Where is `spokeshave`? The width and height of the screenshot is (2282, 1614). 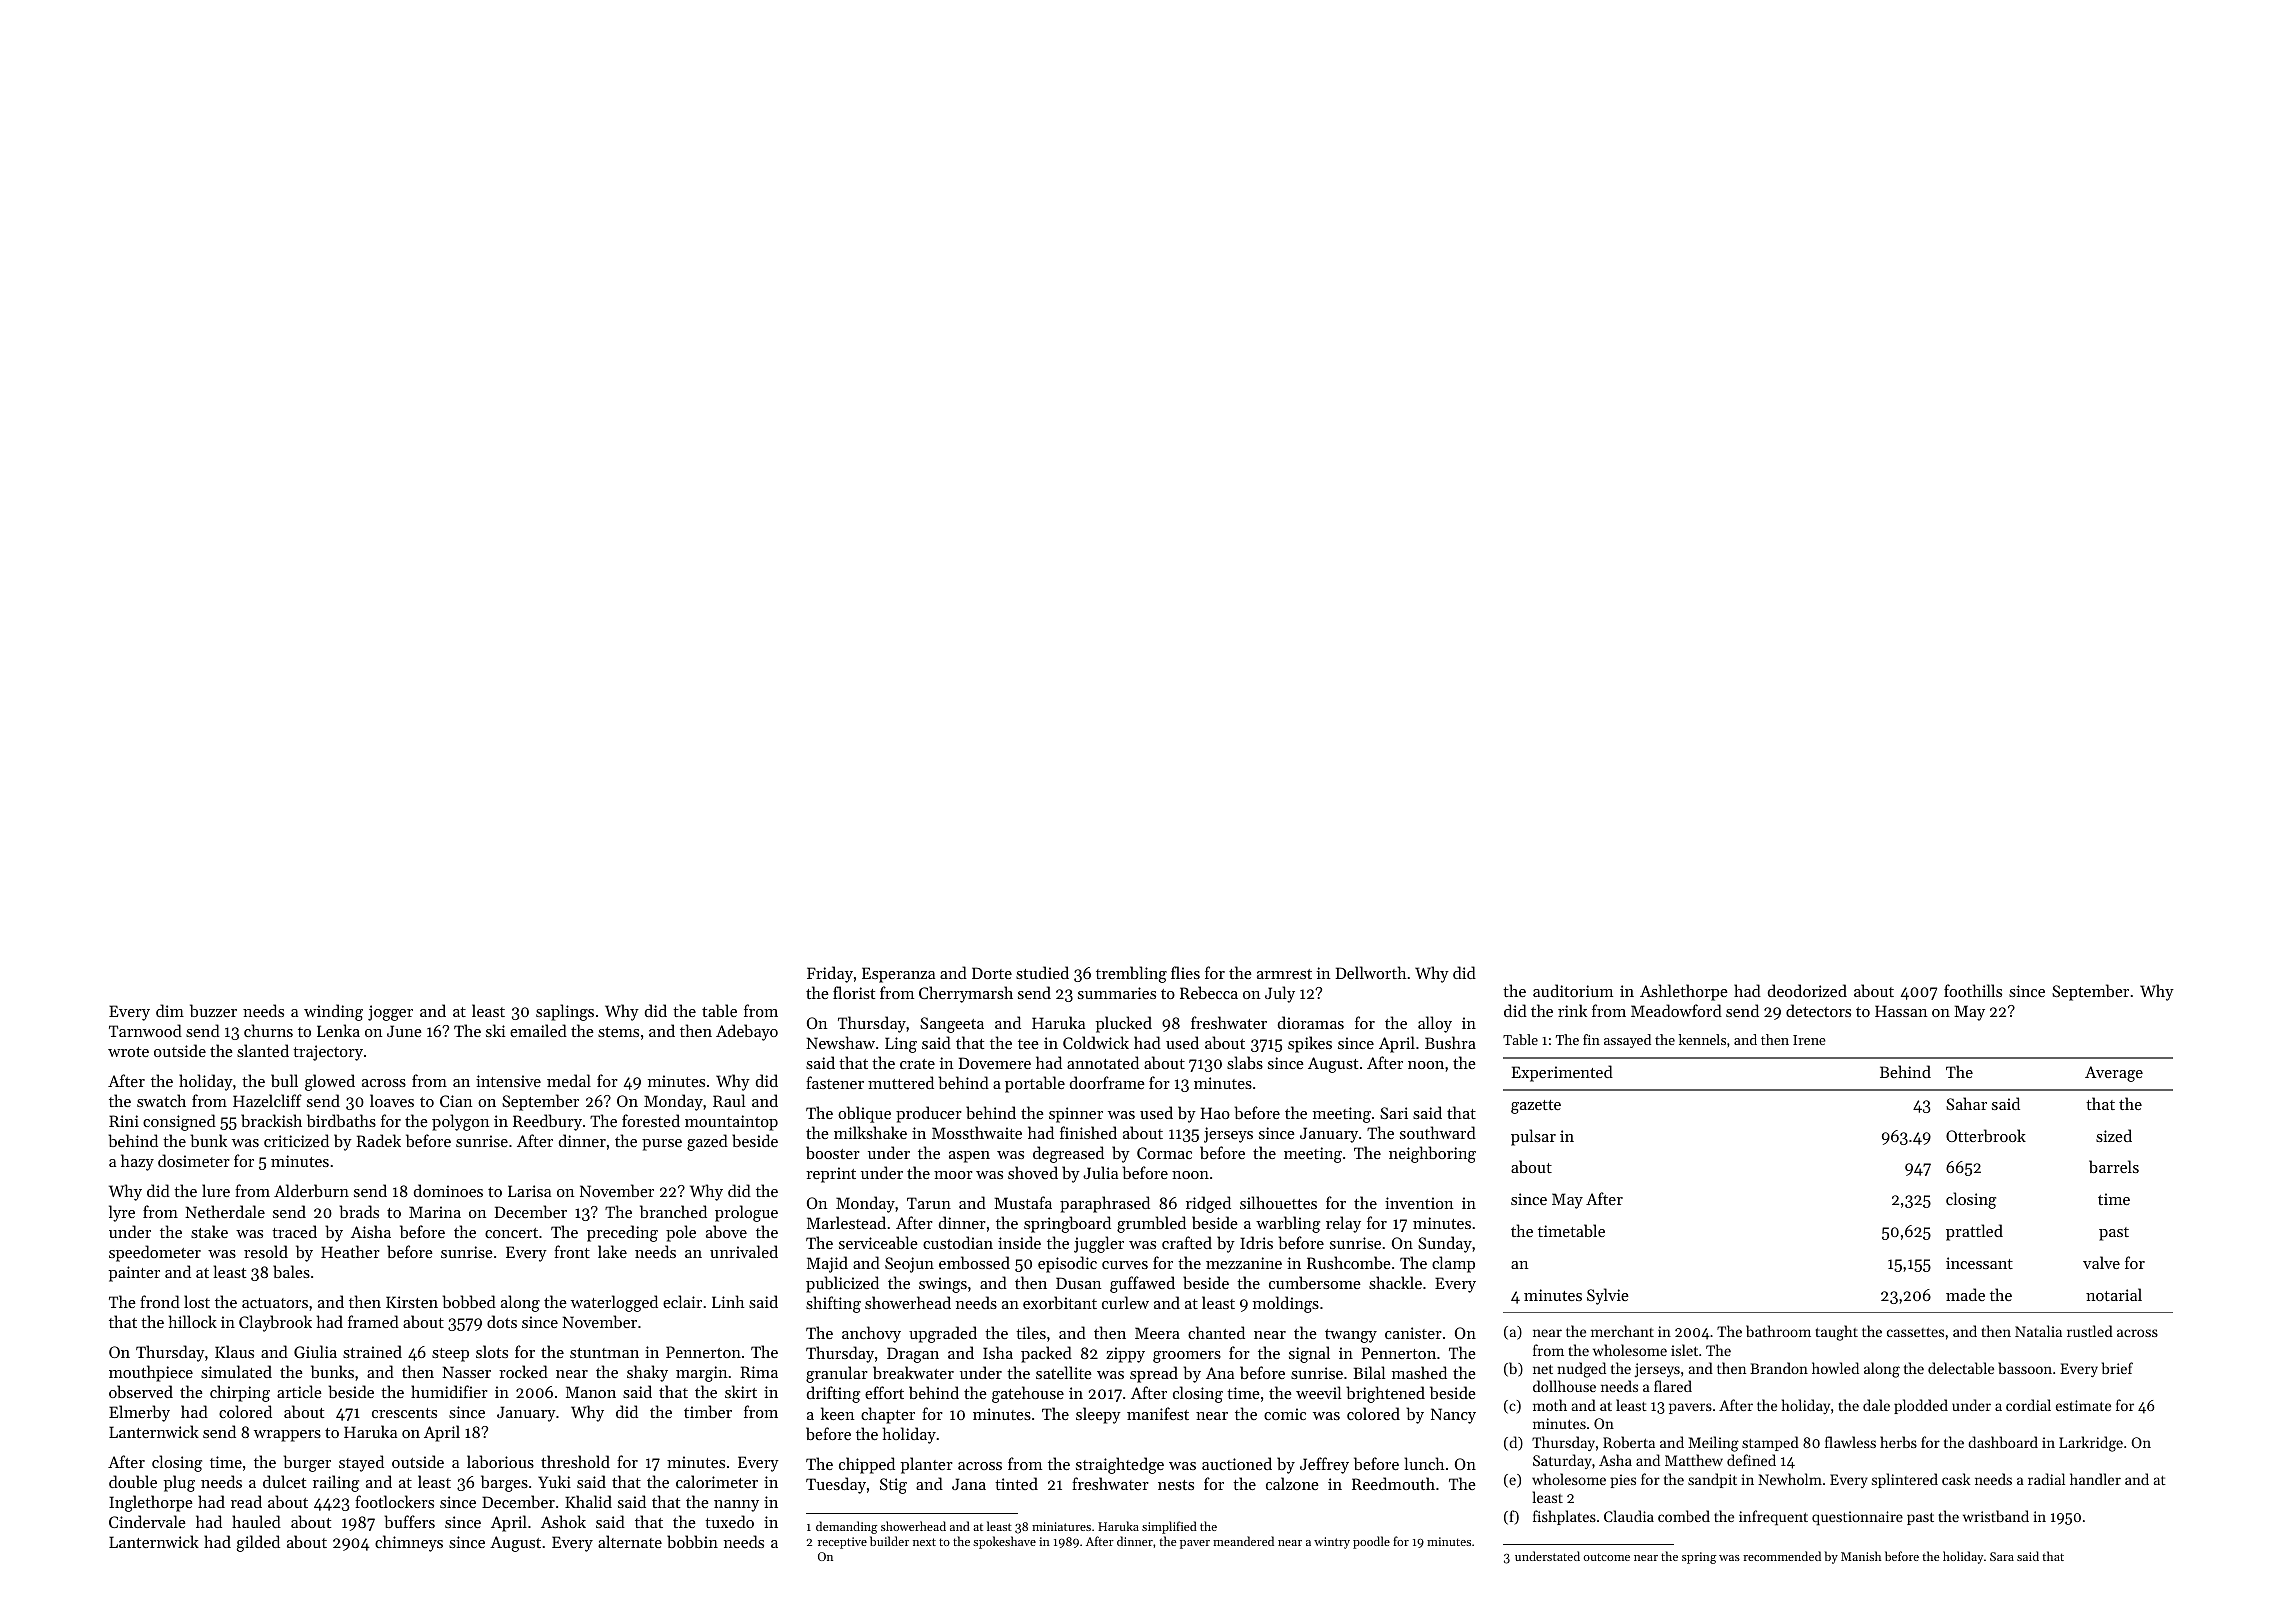
spokeshave is located at coordinates (1004, 1542).
